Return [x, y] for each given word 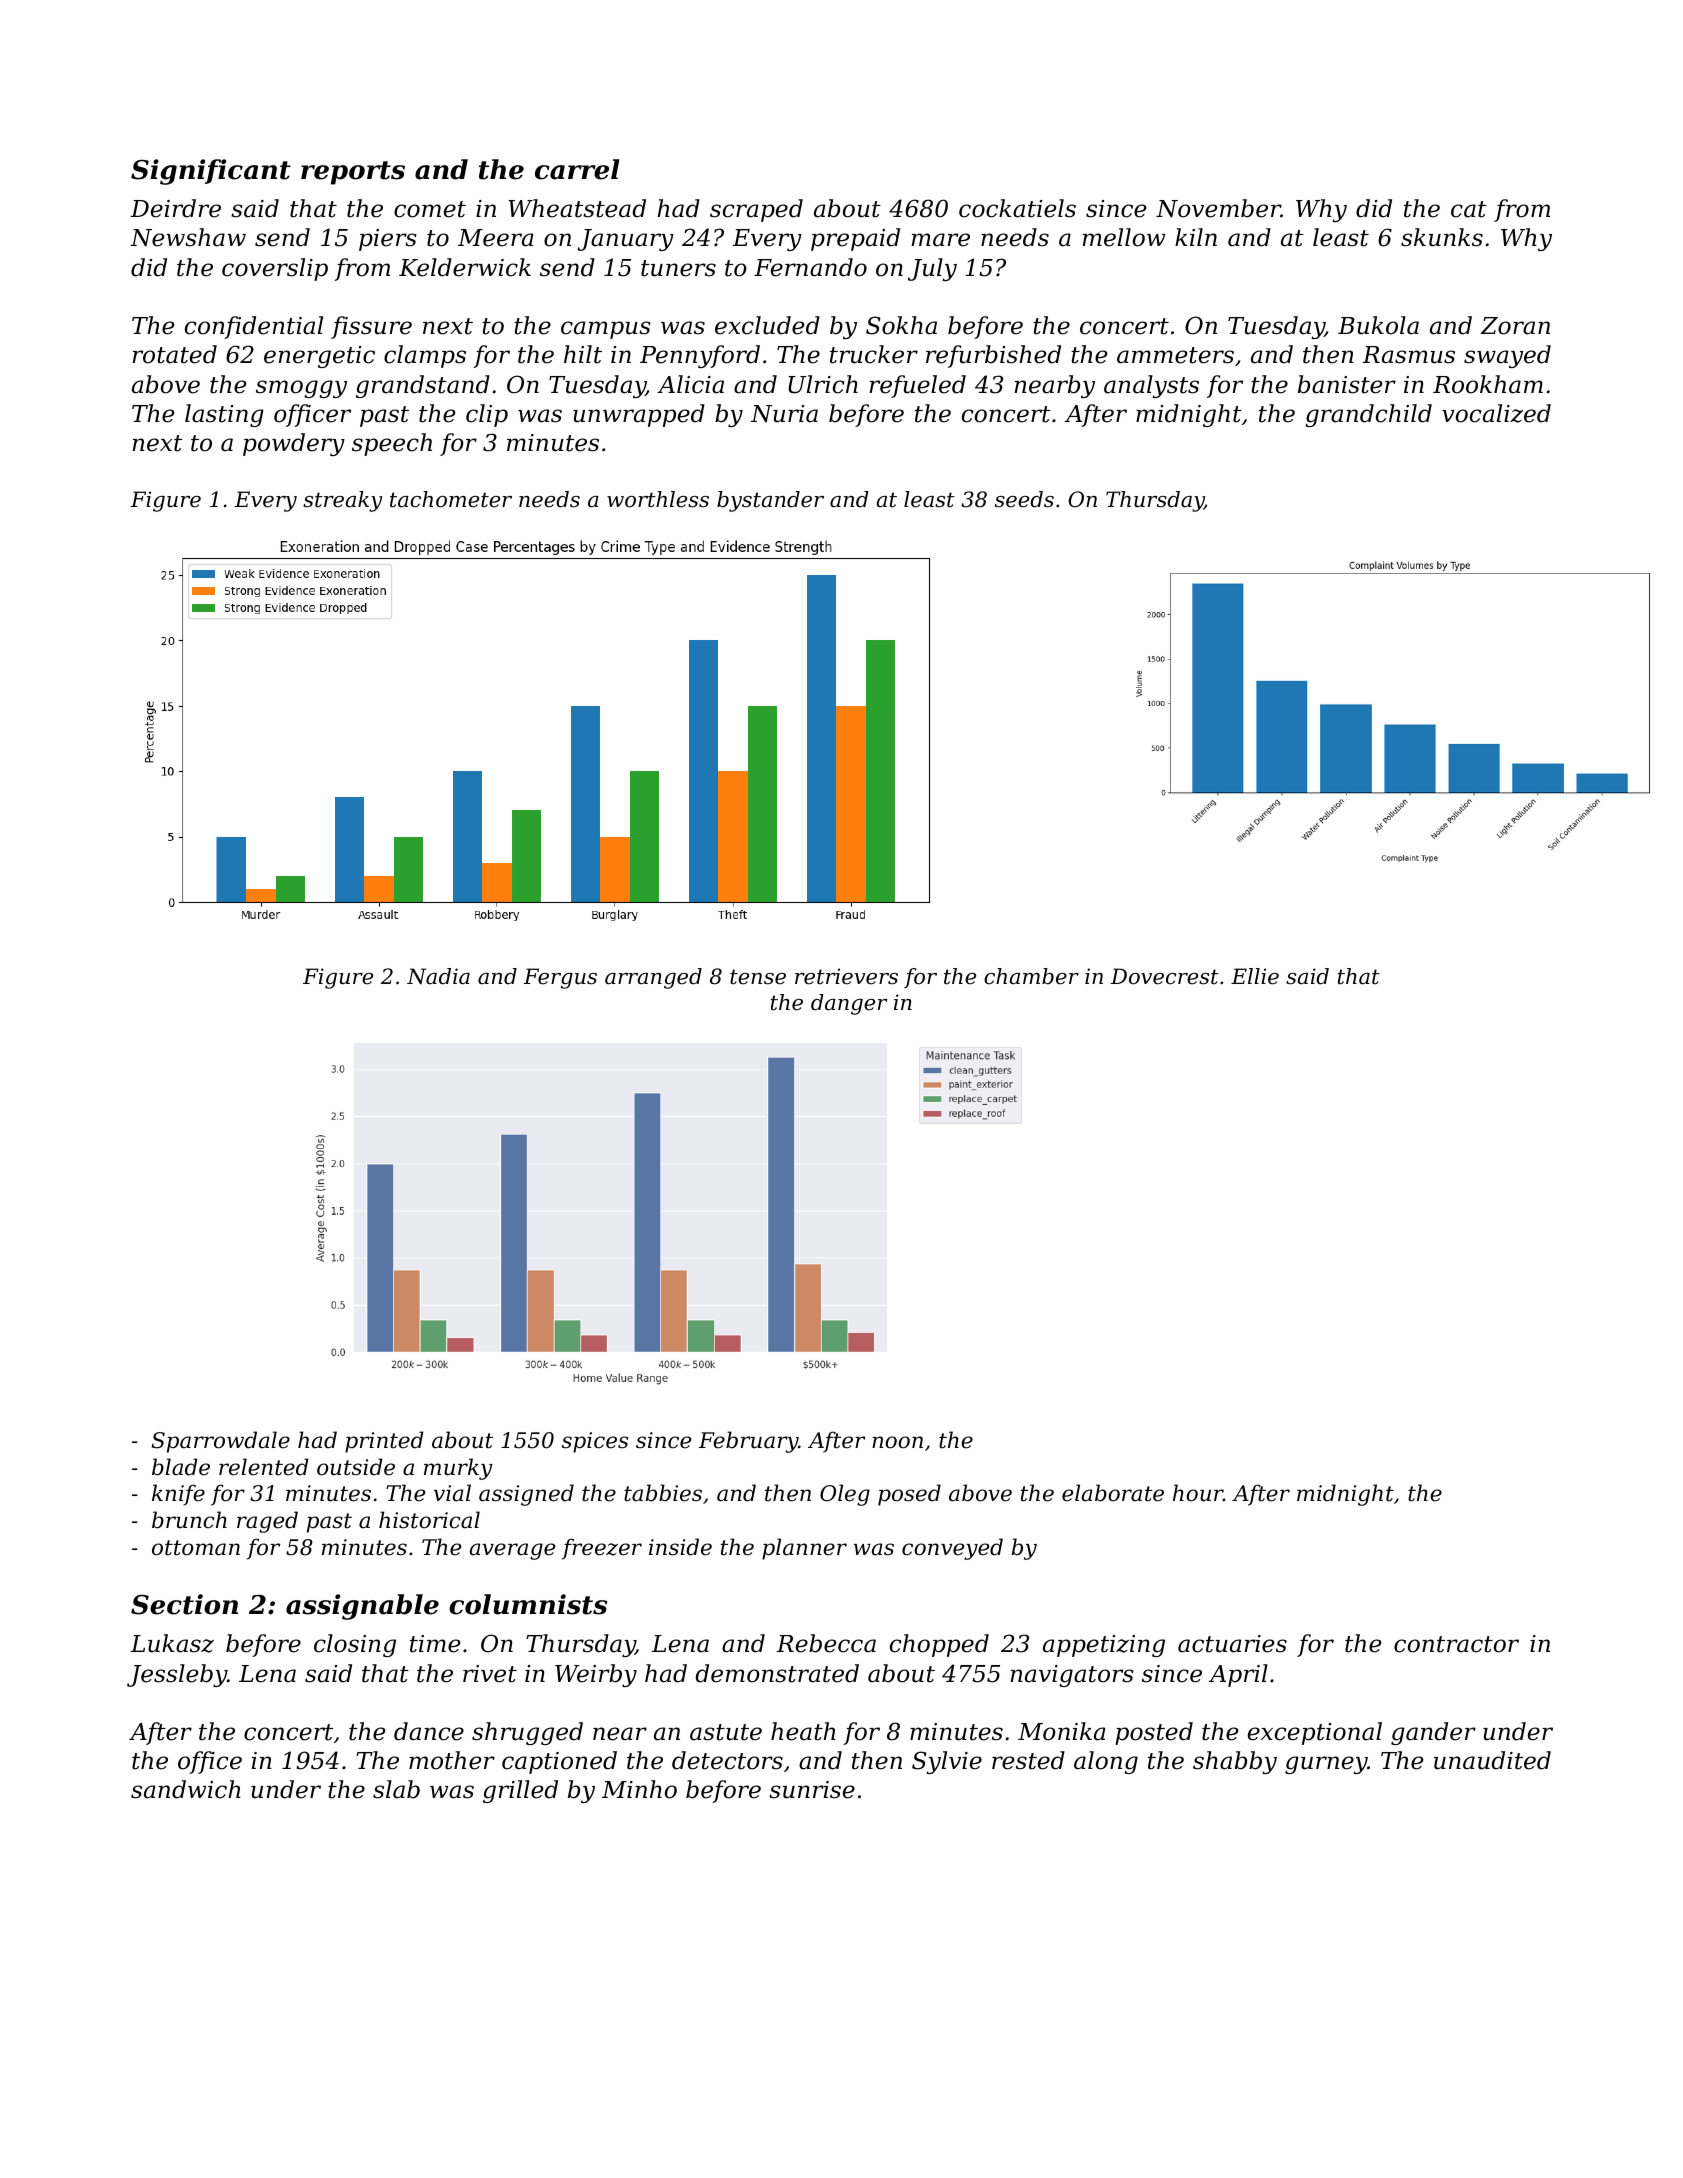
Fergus [560, 978]
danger [849, 1004]
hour [1198, 1493]
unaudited [1492, 1760]
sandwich [186, 1789]
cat [1469, 209]
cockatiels [1017, 208]
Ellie [1255, 976]
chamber [1031, 976]
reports [353, 173]
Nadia [438, 976]
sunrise [812, 1790]
